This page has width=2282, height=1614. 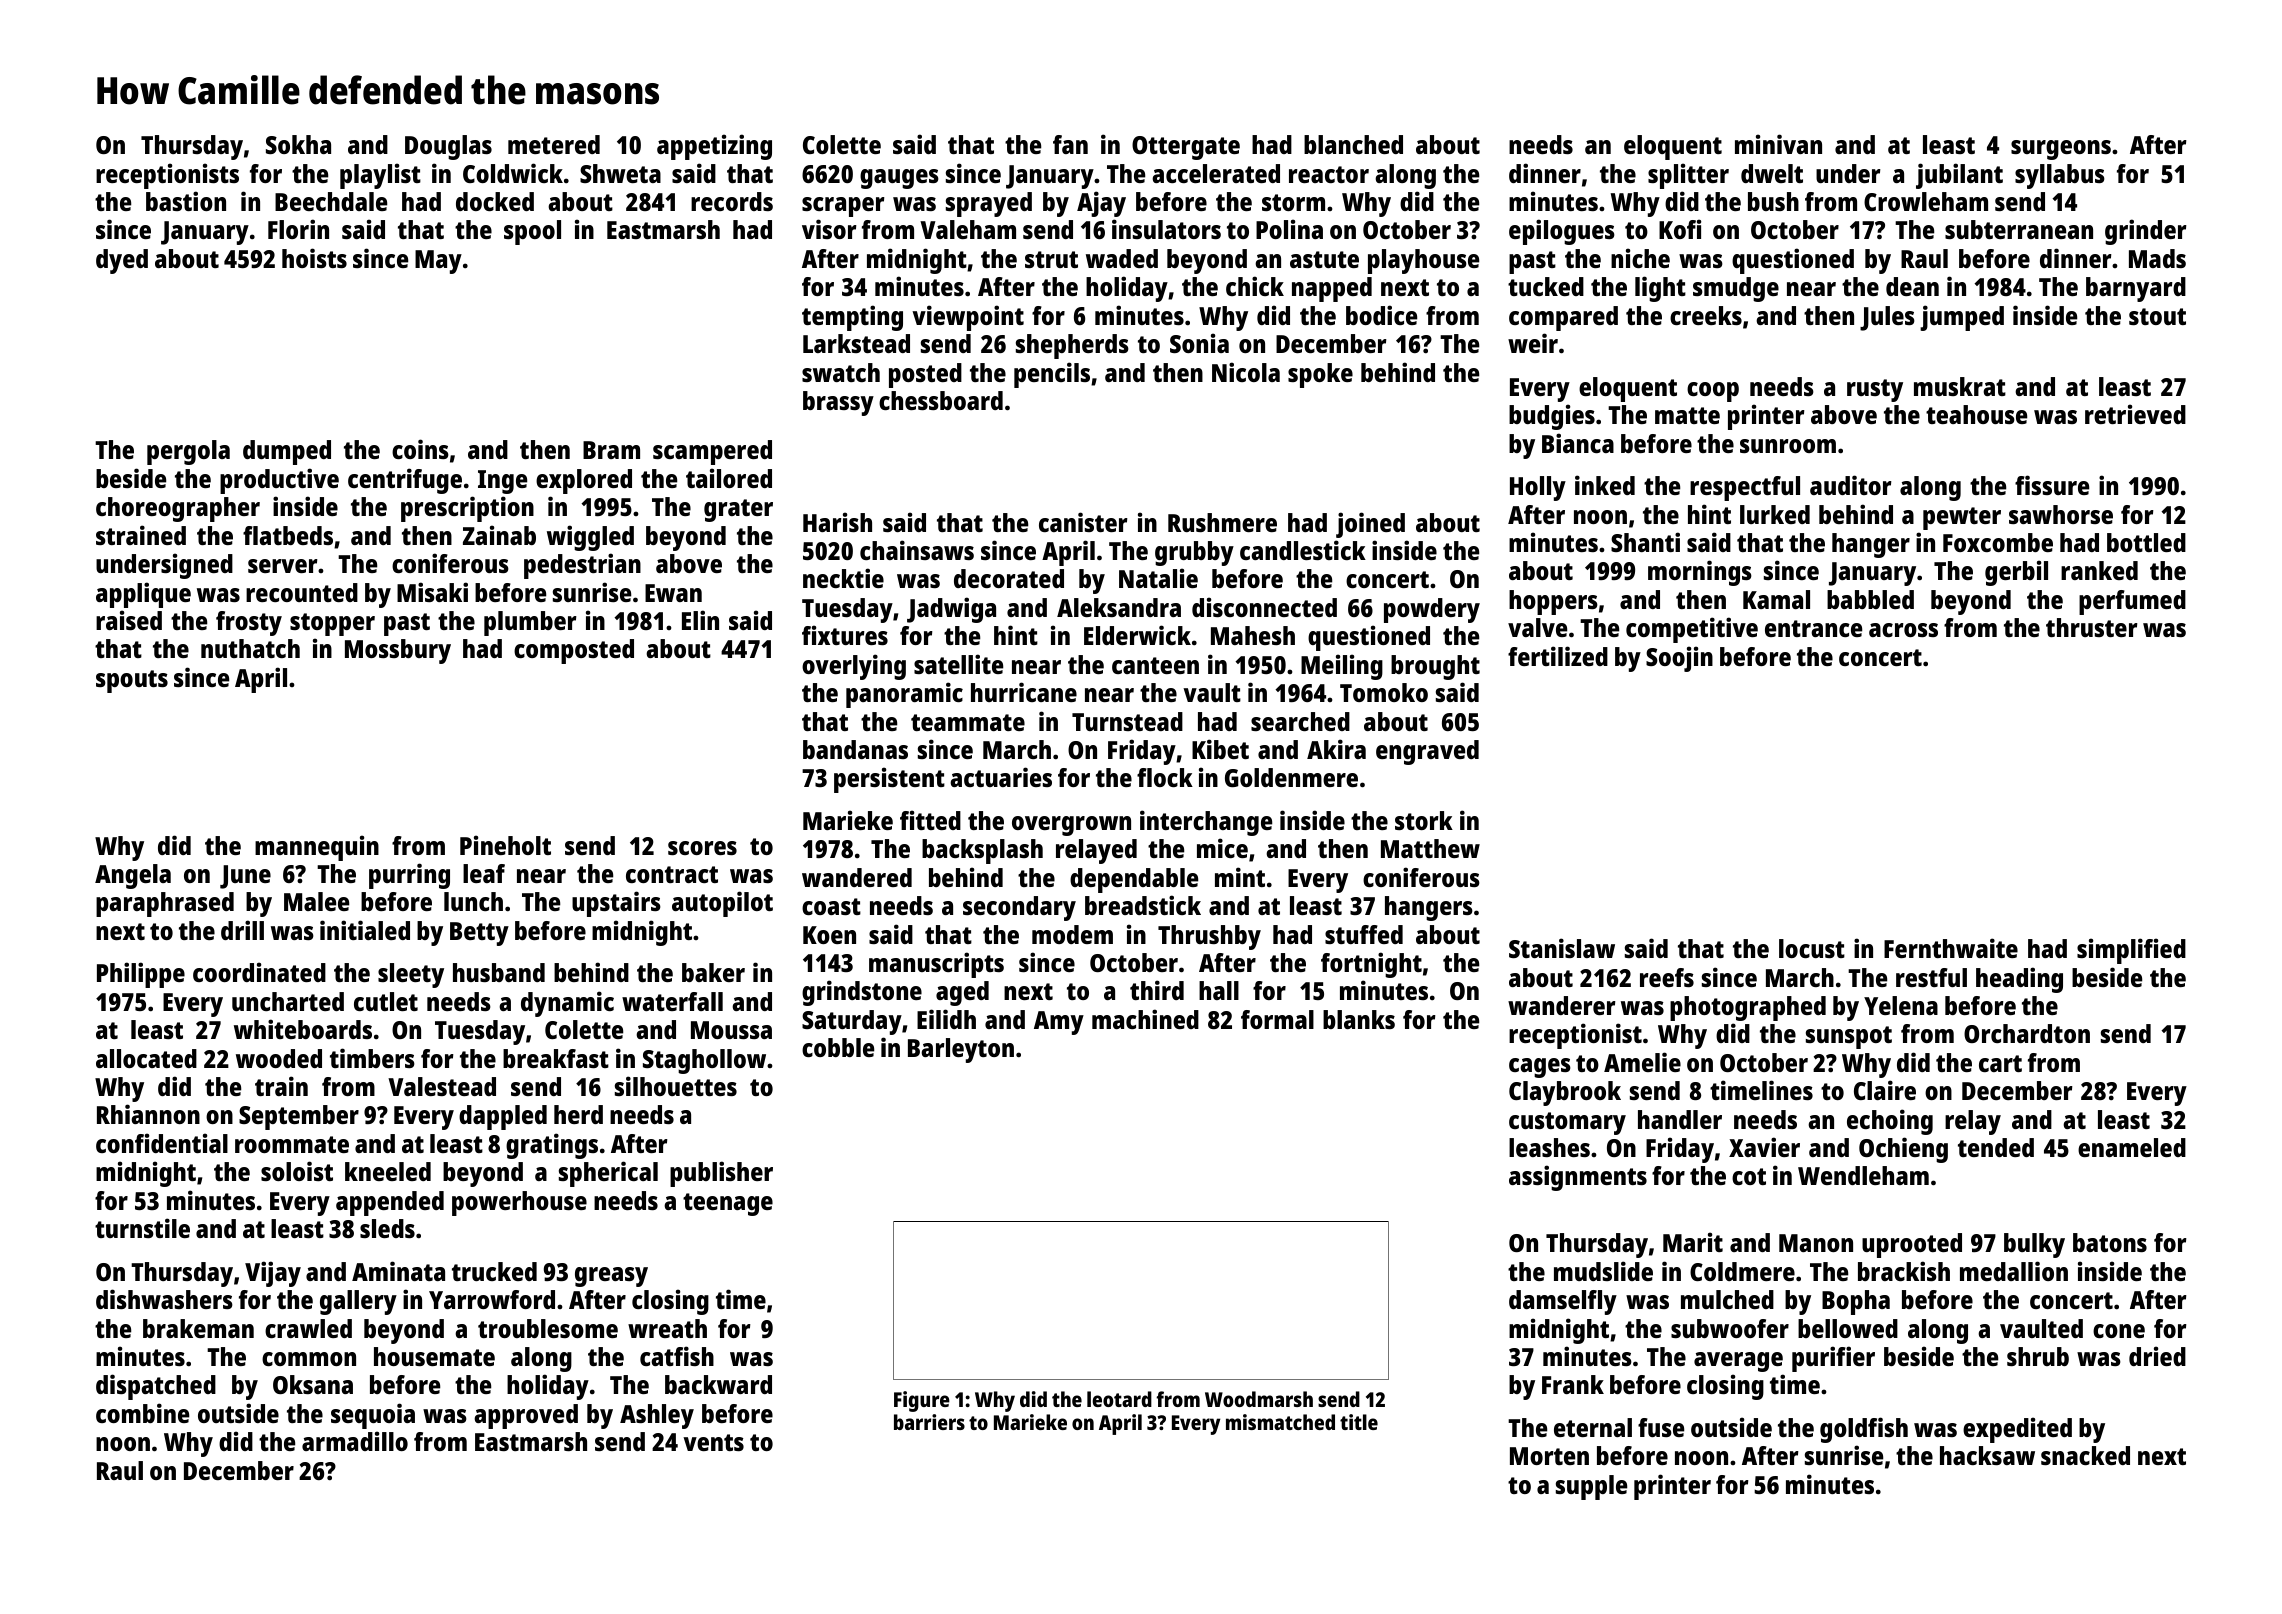 I want to click on minivan, so click(x=1778, y=144).
